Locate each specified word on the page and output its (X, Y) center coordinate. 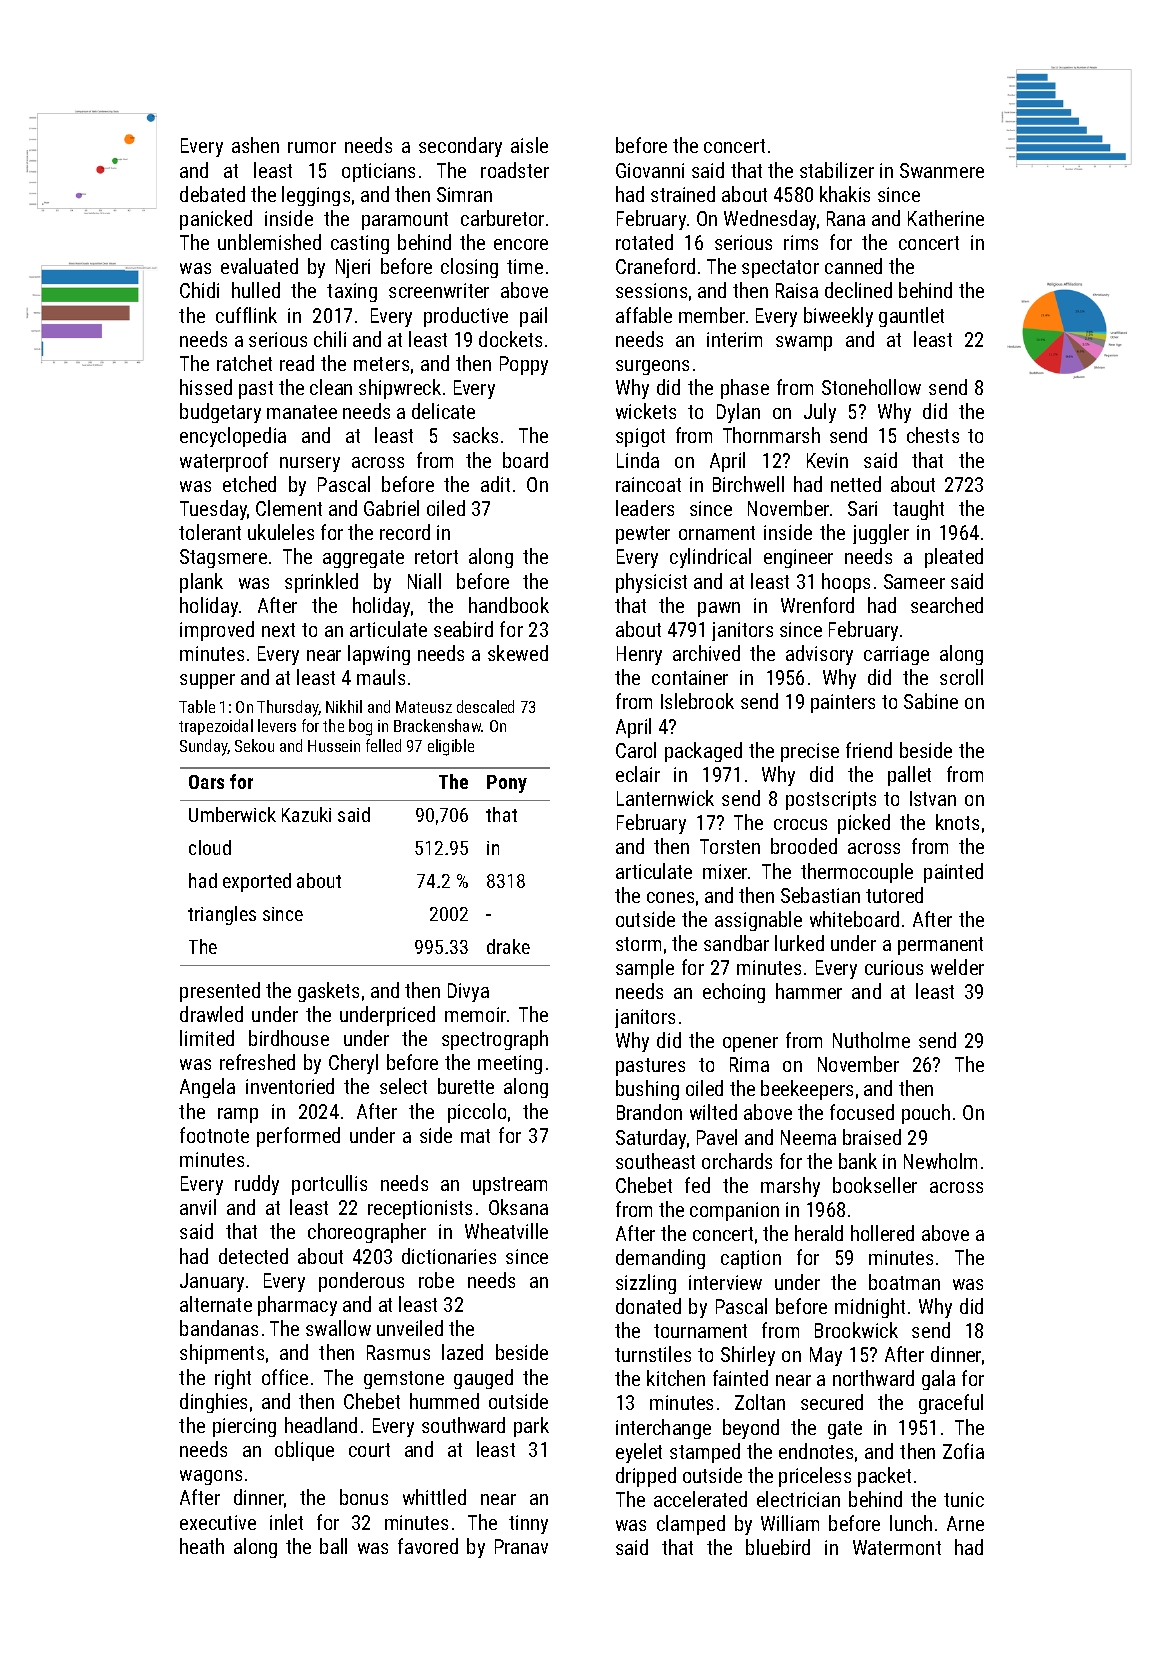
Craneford (655, 266)
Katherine (946, 218)
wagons (211, 1477)
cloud (210, 847)
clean (331, 387)
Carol (636, 750)
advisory (819, 655)
